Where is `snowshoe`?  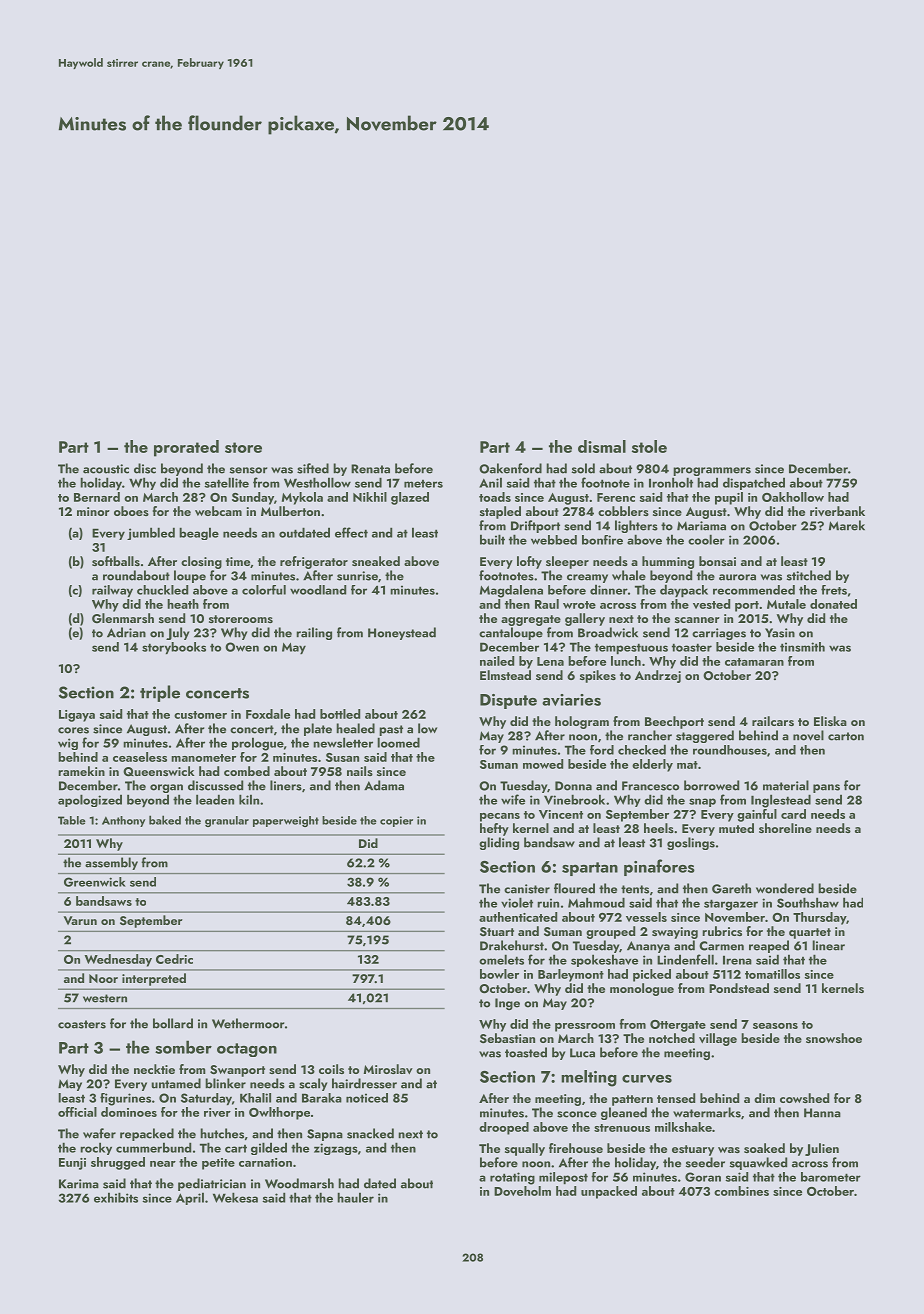
snowshoe is located at coordinates (834, 1038).
